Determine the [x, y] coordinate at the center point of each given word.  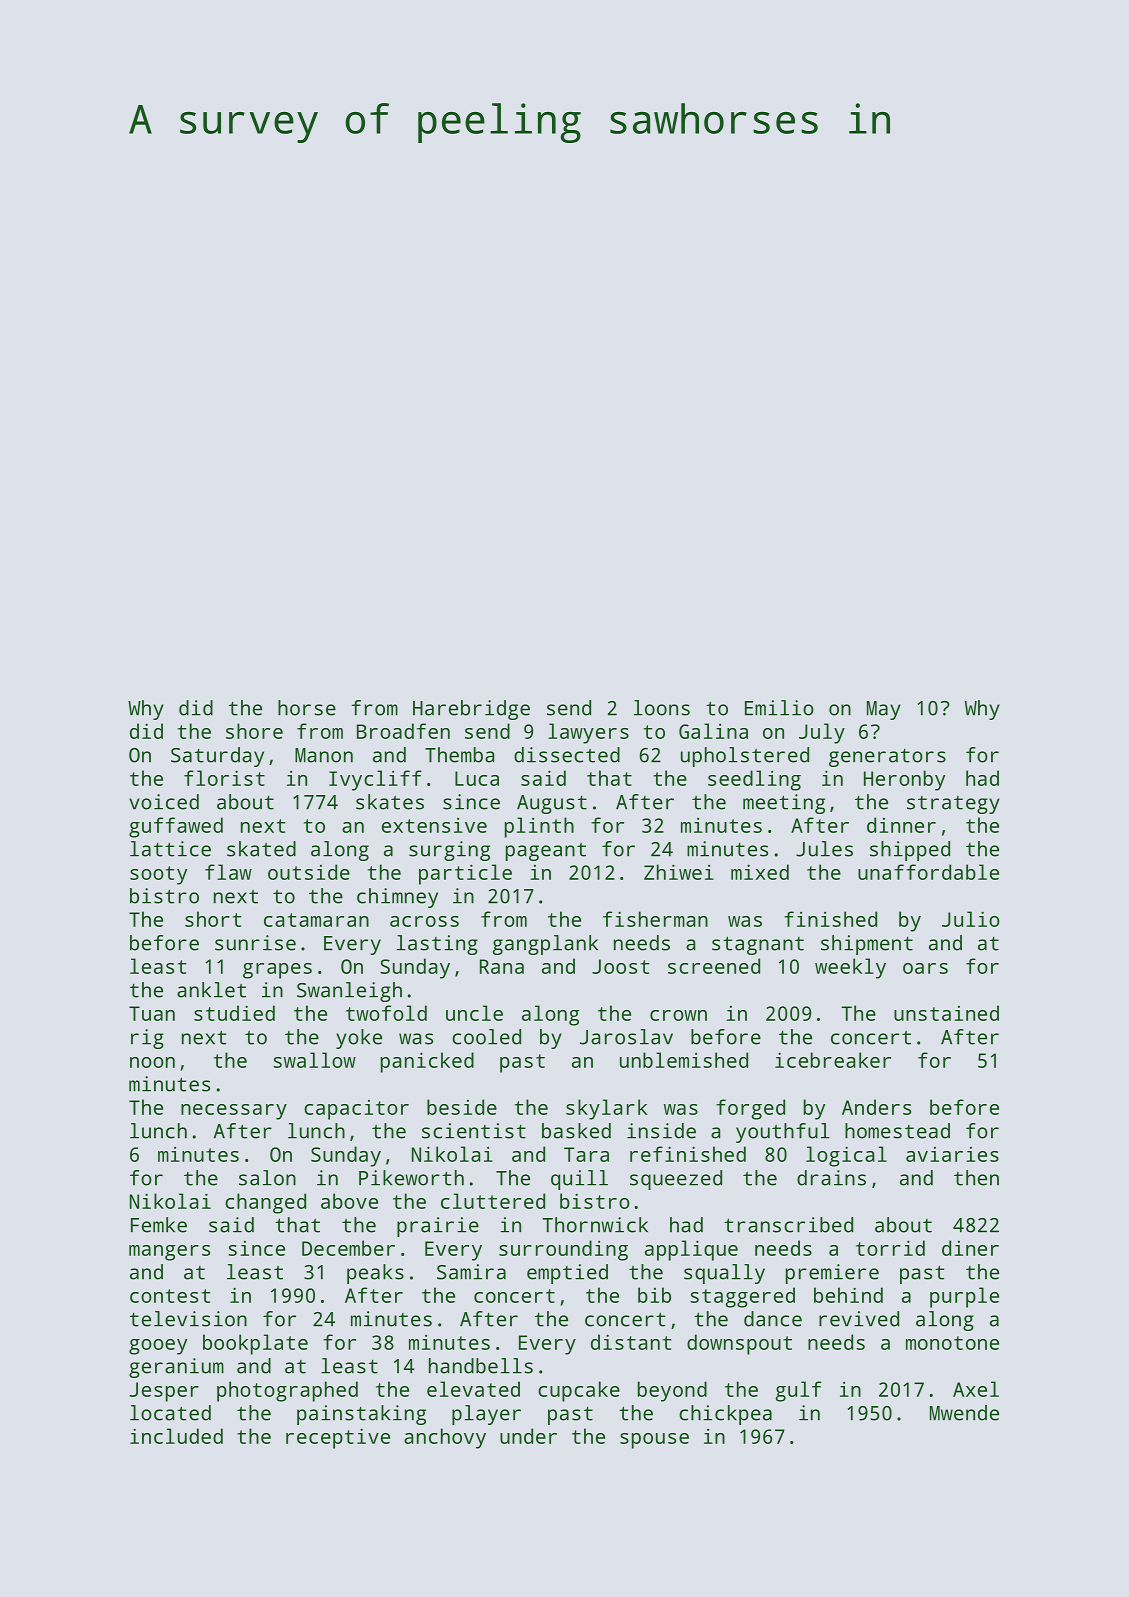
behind [848, 1295]
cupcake [579, 1391]
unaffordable [928, 872]
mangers [169, 1253]
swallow [314, 1060]
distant [631, 1342]
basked [576, 1131]
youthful [783, 1133]
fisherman [655, 919]
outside [309, 872]
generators [887, 758]
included [176, 1436]
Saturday [217, 757]
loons [662, 708]
